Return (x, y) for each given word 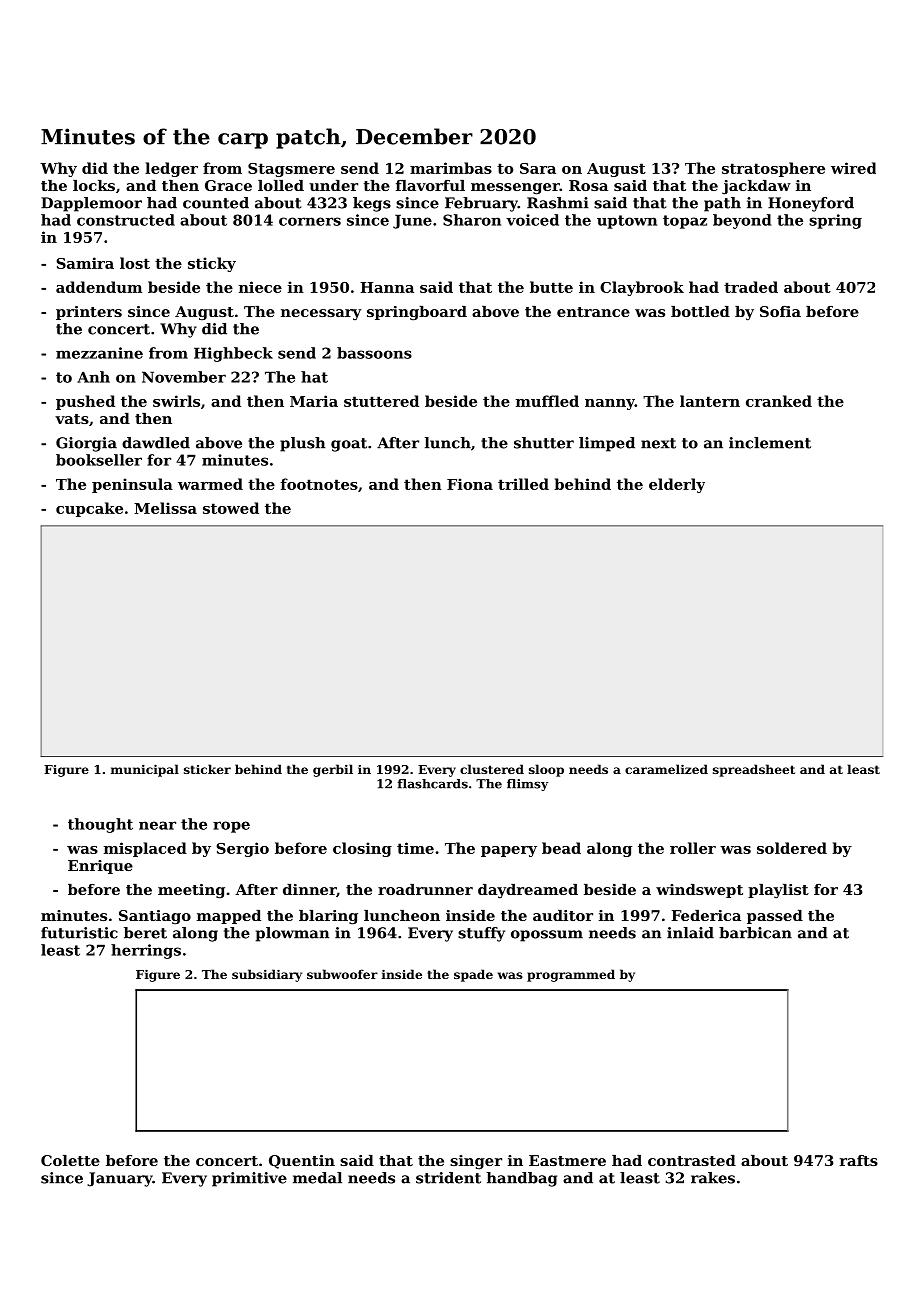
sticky (212, 264)
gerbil (333, 770)
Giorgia (86, 444)
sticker (207, 769)
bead (561, 848)
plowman (292, 934)
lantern (710, 401)
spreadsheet (754, 770)
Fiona (470, 484)
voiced (532, 220)
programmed (571, 975)
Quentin (302, 1162)
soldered (792, 848)
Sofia (780, 311)
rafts (859, 1160)
